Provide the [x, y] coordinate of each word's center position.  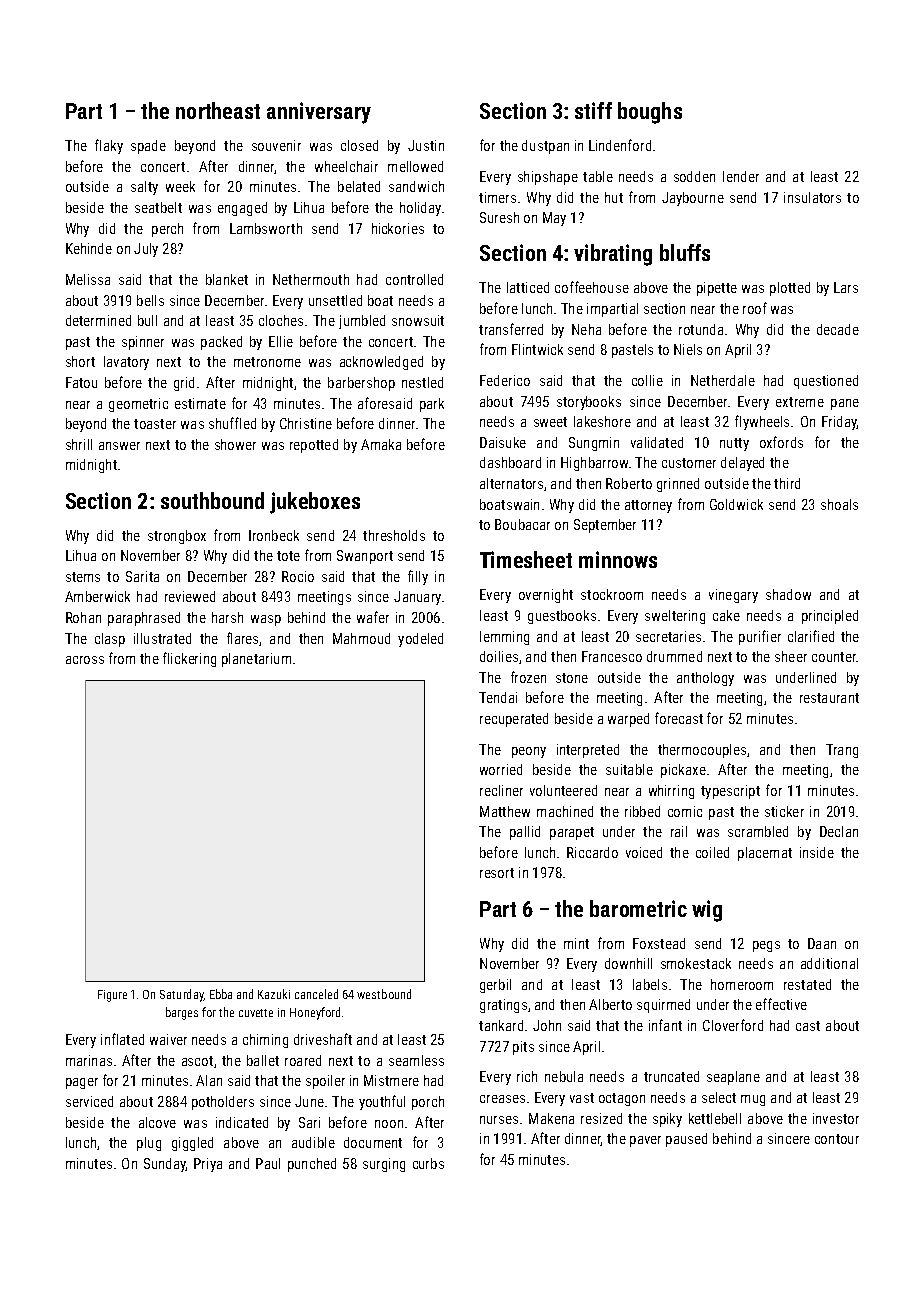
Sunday [165, 1165]
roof [755, 308]
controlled [414, 279]
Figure [112, 996]
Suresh [499, 217]
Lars [846, 287]
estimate [200, 403]
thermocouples [702, 751]
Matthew [505, 811]
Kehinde [89, 248]
